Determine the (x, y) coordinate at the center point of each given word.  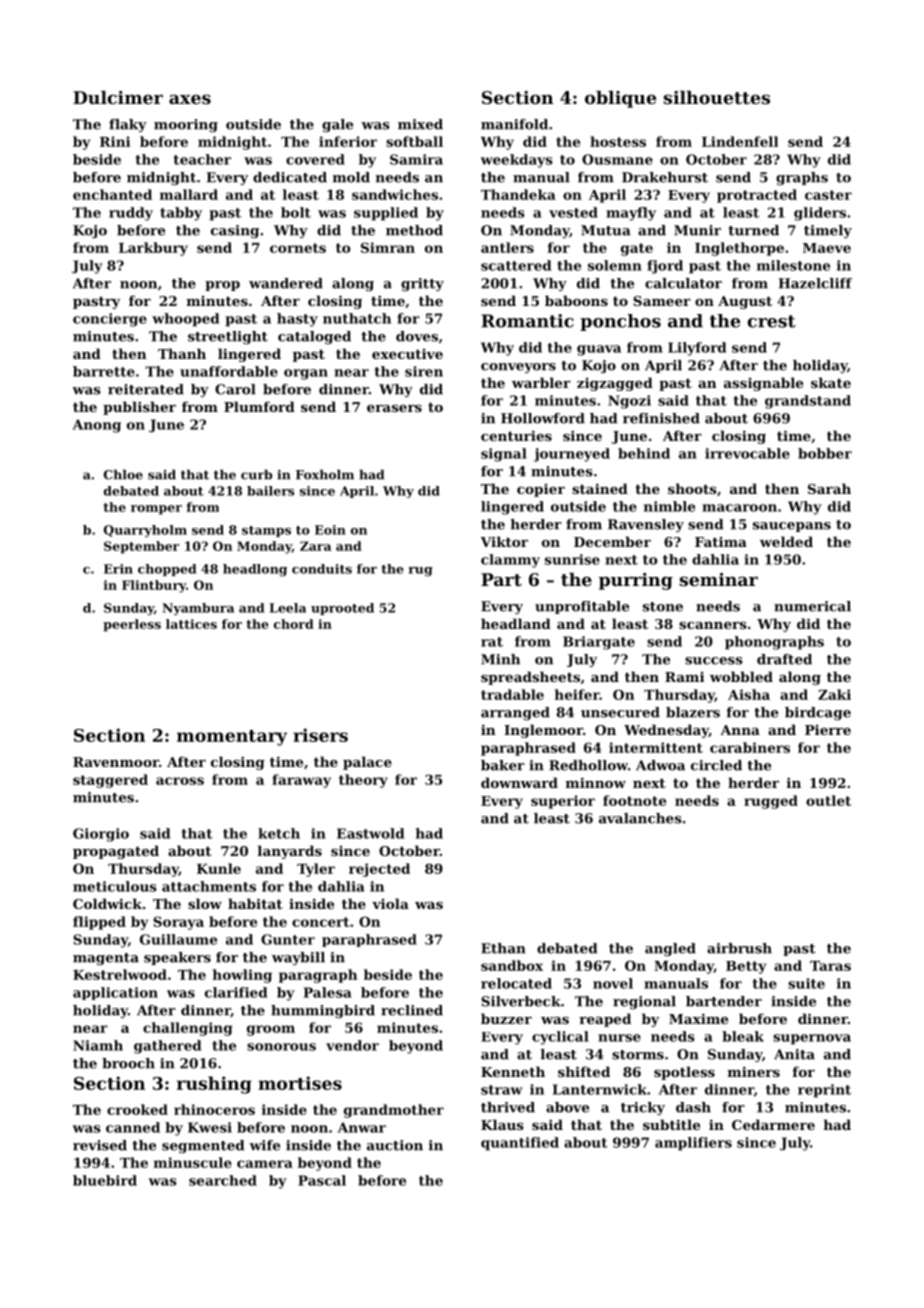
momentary (232, 738)
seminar (719, 579)
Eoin (330, 530)
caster (828, 195)
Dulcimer (118, 97)
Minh (500, 659)
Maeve (827, 248)
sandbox (512, 965)
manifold (514, 124)
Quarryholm (145, 531)
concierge (110, 320)
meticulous (115, 886)
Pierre (828, 730)
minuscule (193, 1162)
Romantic (527, 321)
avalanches (640, 818)
